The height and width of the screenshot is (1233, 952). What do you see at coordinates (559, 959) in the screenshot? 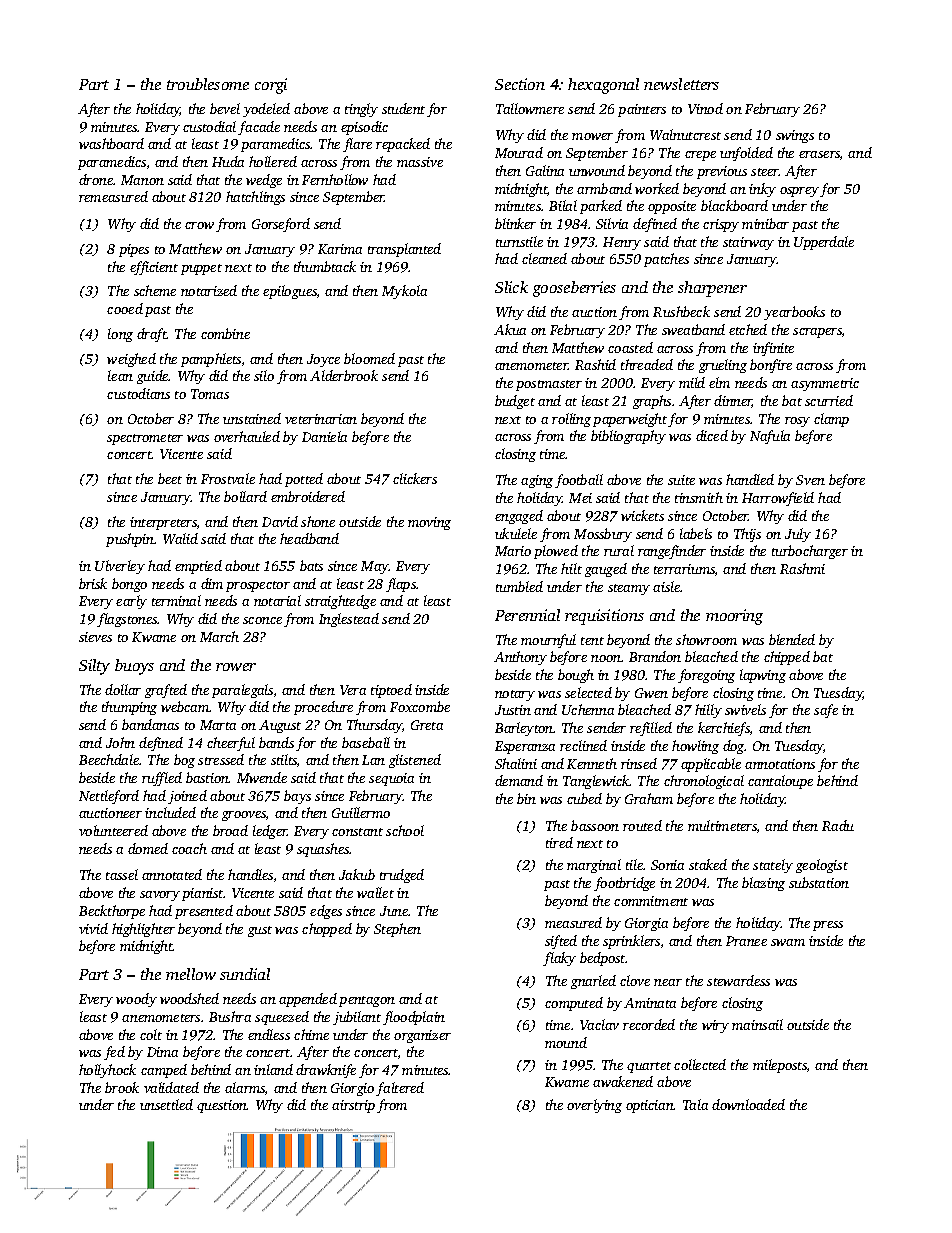
I see `flaky` at bounding box center [559, 959].
